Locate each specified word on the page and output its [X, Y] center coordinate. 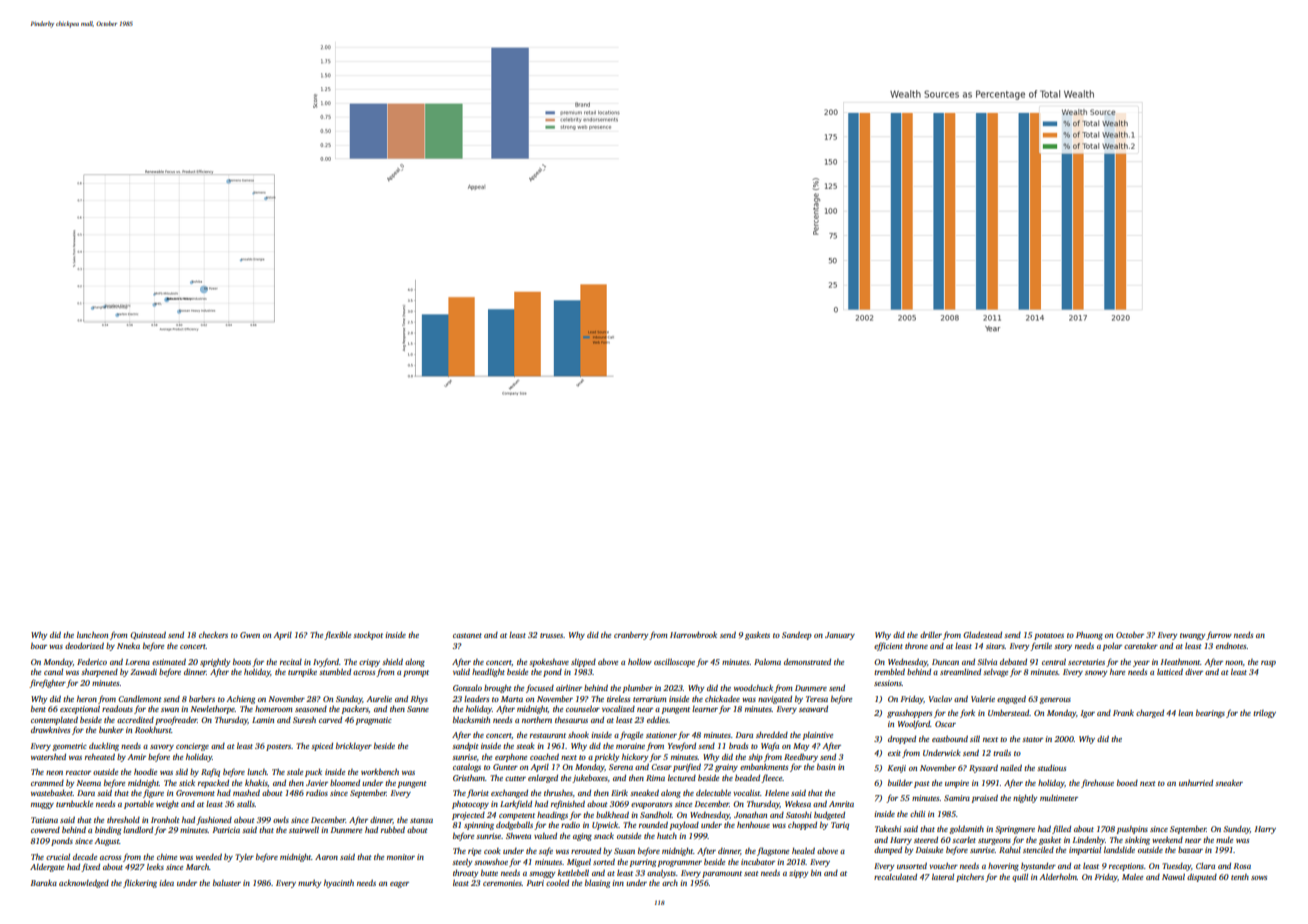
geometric [69, 747]
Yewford [682, 746]
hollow [640, 662]
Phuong [1089, 636]
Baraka [44, 883]
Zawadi [143, 672]
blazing [597, 884]
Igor [1088, 714]
